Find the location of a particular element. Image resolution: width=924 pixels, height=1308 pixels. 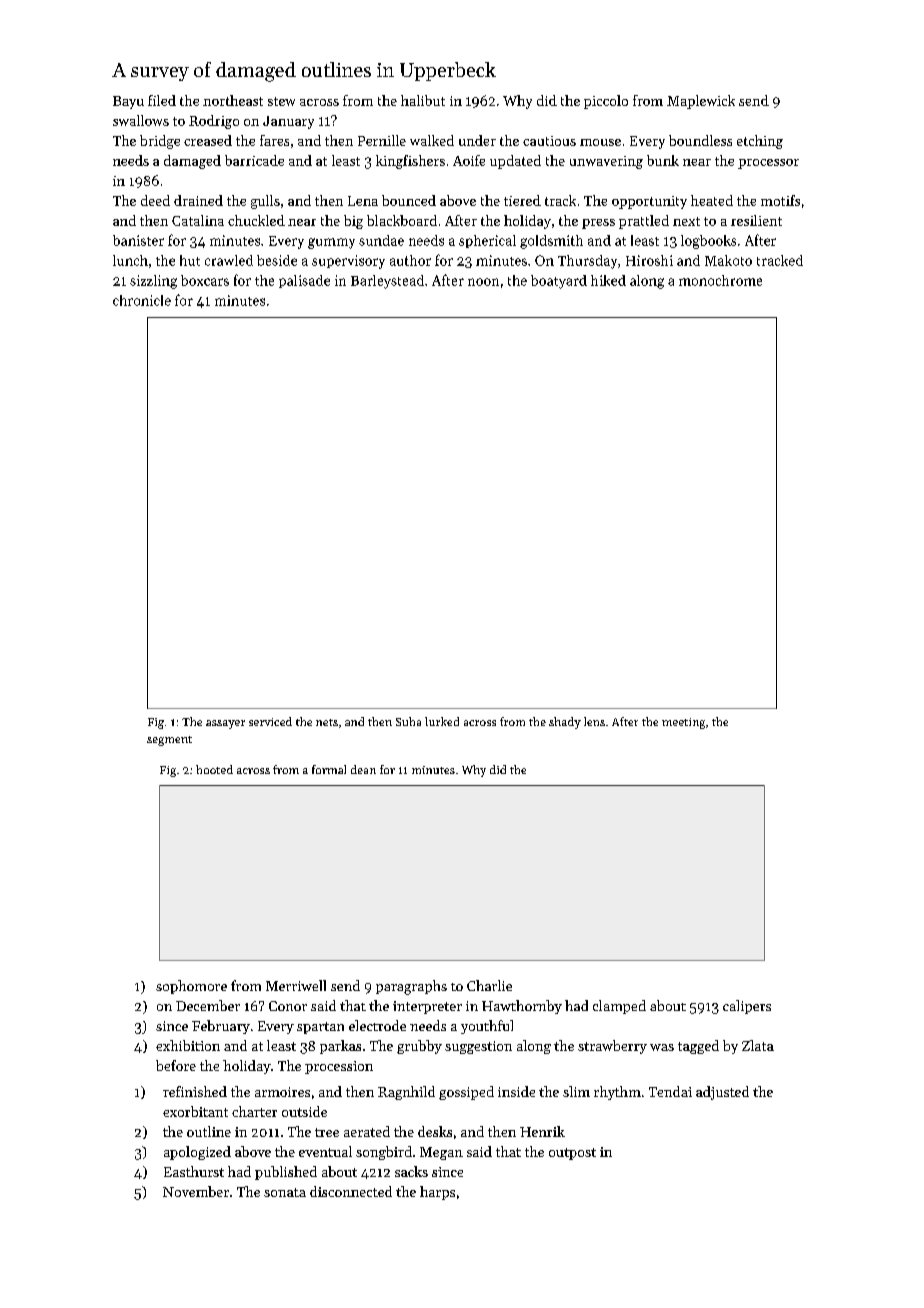

bridge is located at coordinates (160, 142).
